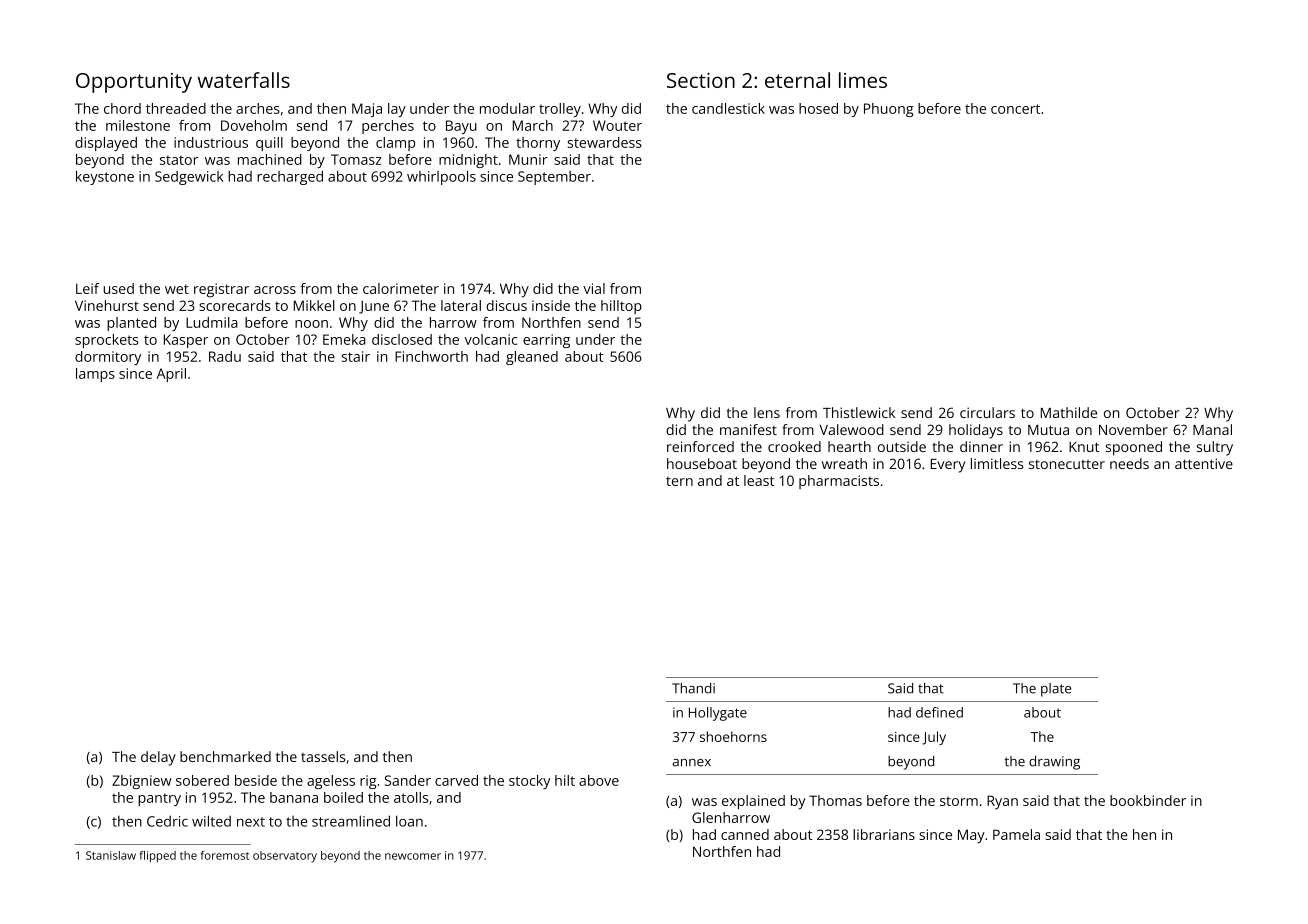  I want to click on concert, so click(1015, 109).
